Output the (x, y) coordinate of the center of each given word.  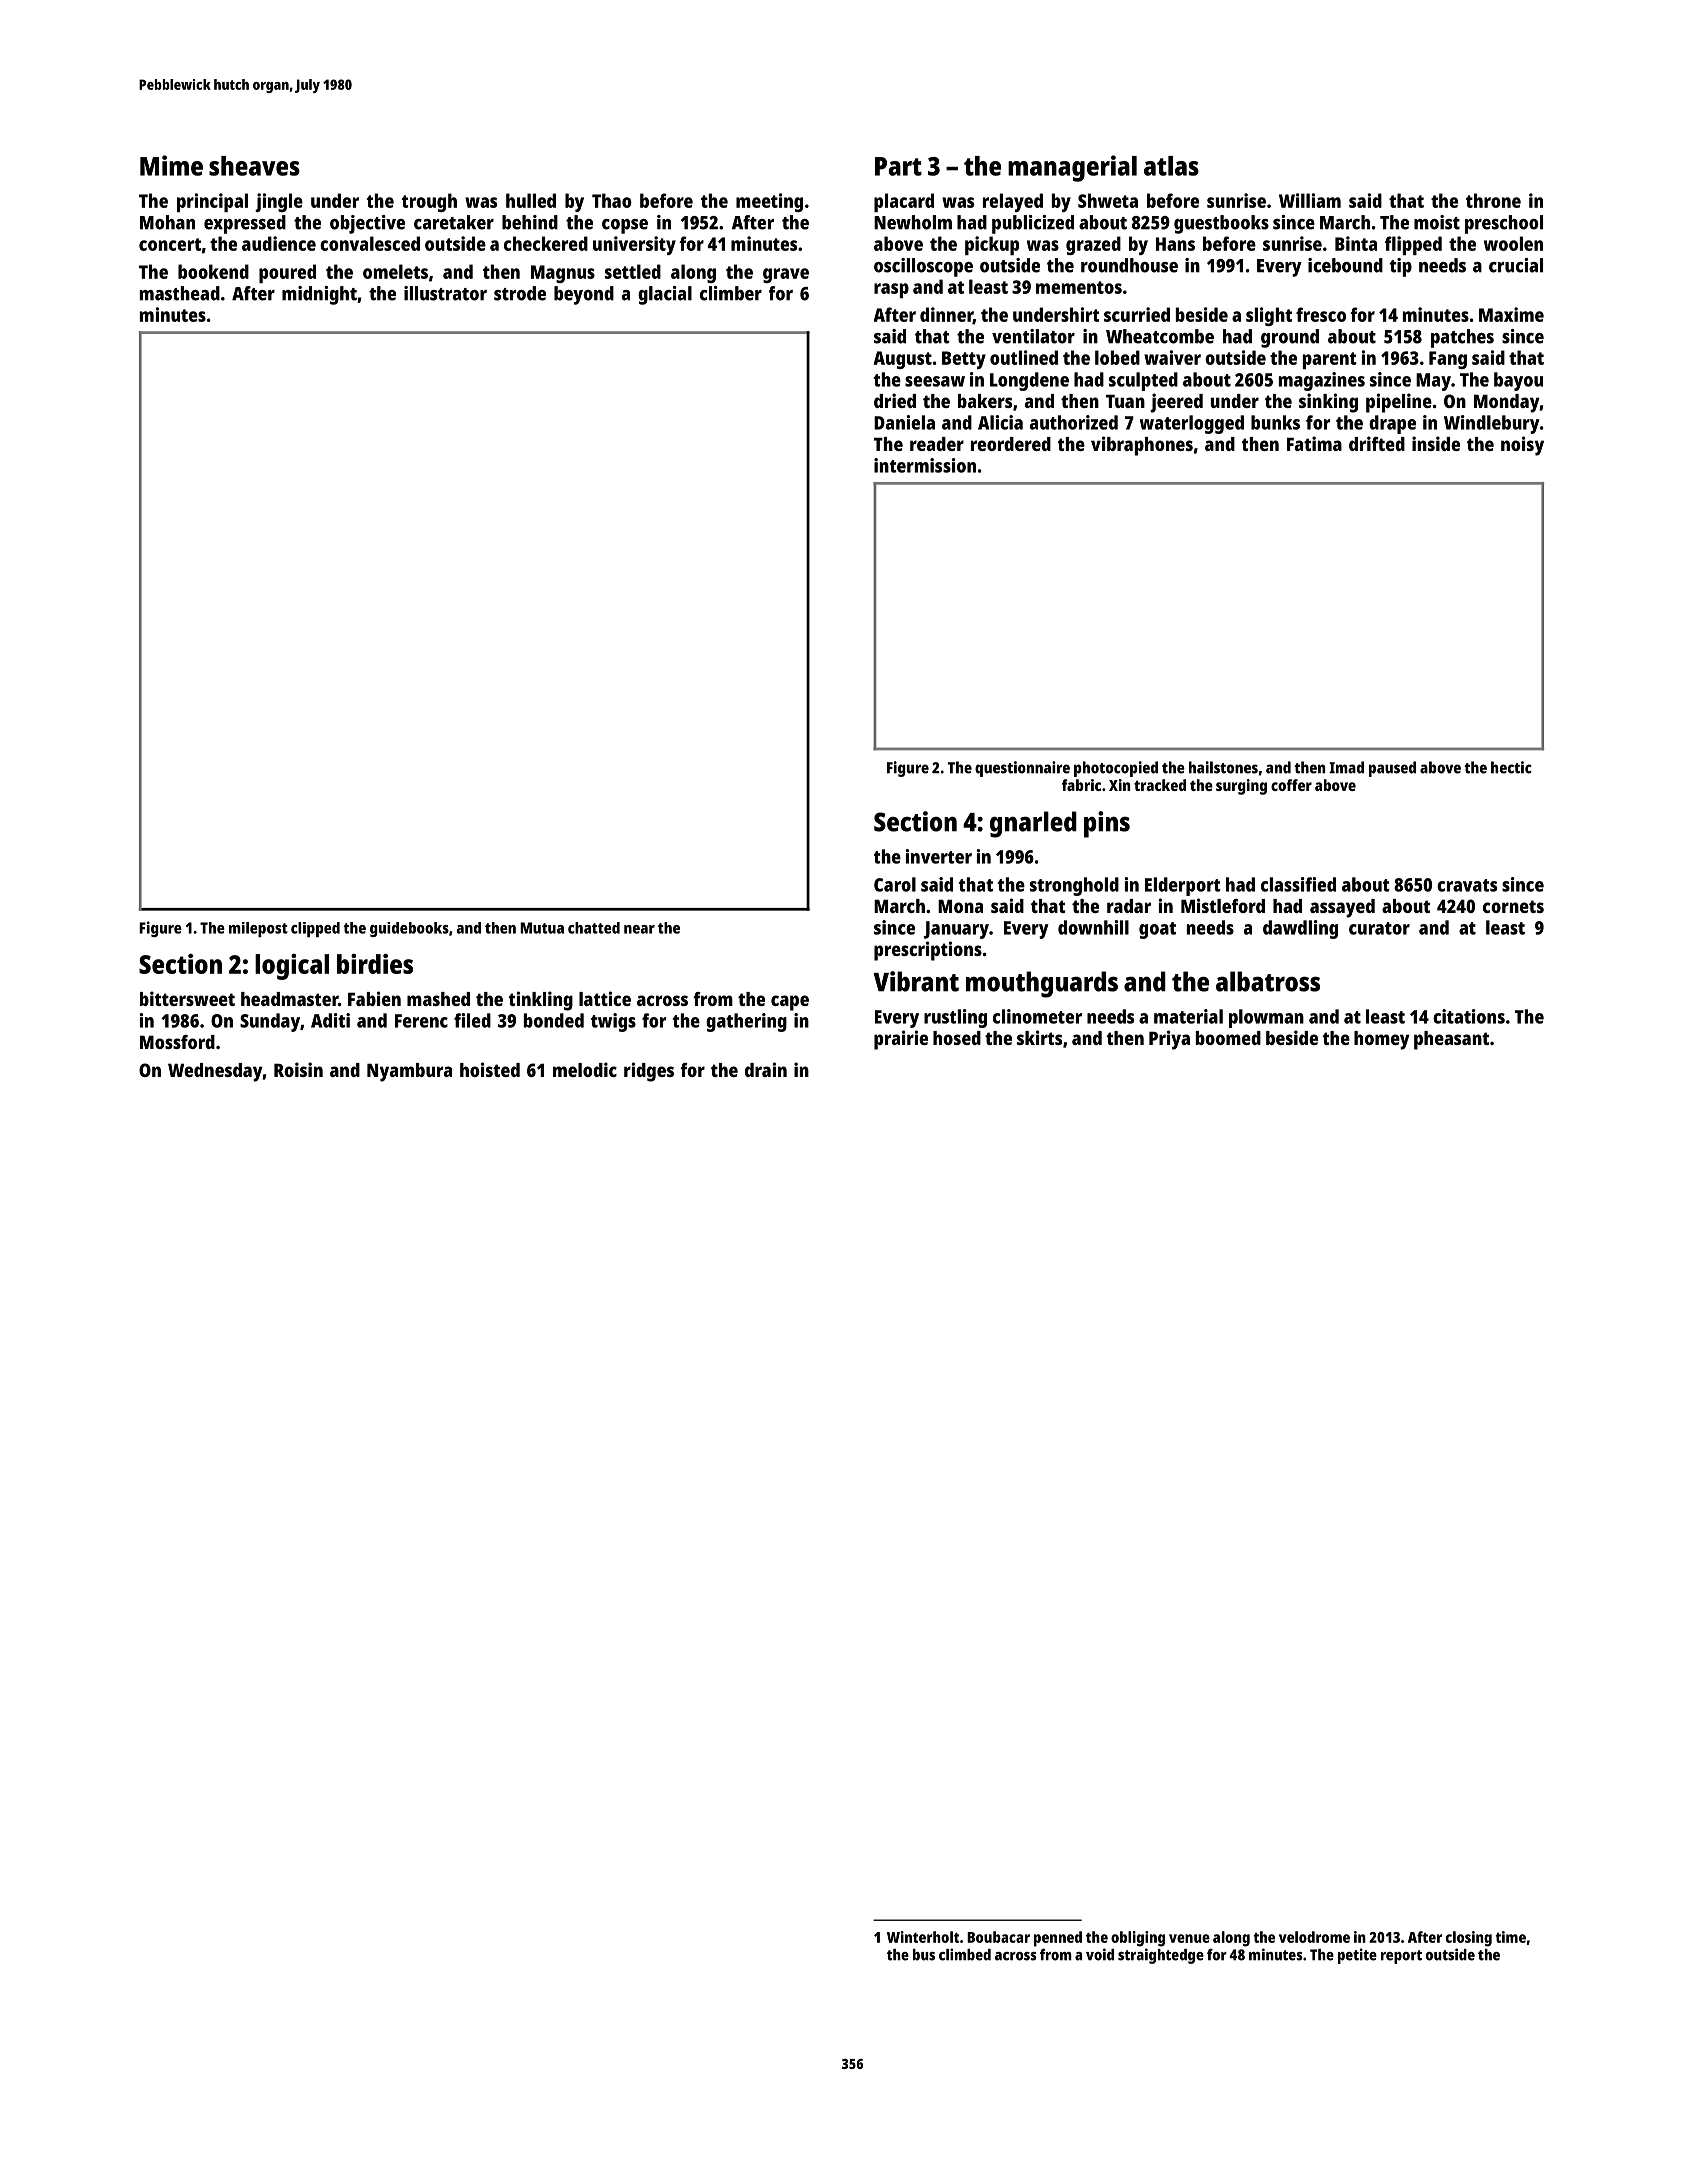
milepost (258, 929)
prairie (901, 1040)
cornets (1513, 906)
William (1310, 200)
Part (898, 166)
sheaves (254, 166)
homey (1382, 1040)
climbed (965, 1954)
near (639, 929)
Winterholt (923, 1937)
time (1510, 1937)
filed (472, 1020)
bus (924, 1955)
